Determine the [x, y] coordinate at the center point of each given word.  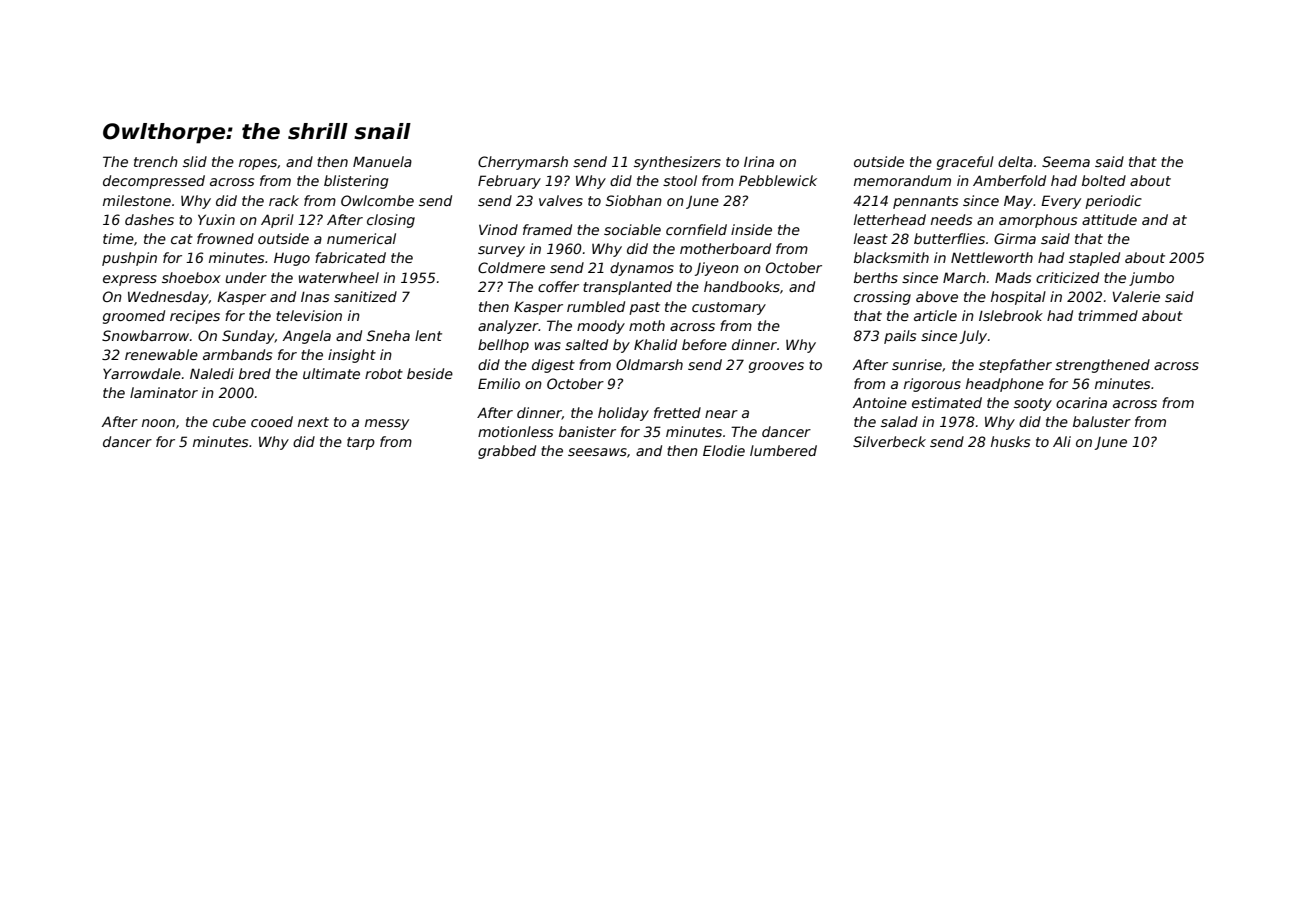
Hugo [292, 259]
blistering [356, 182]
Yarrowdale [142, 373]
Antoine [880, 402]
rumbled [596, 306]
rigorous [932, 385]
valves [561, 200]
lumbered [783, 450]
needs [951, 219]
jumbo [1151, 279]
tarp [361, 443]
